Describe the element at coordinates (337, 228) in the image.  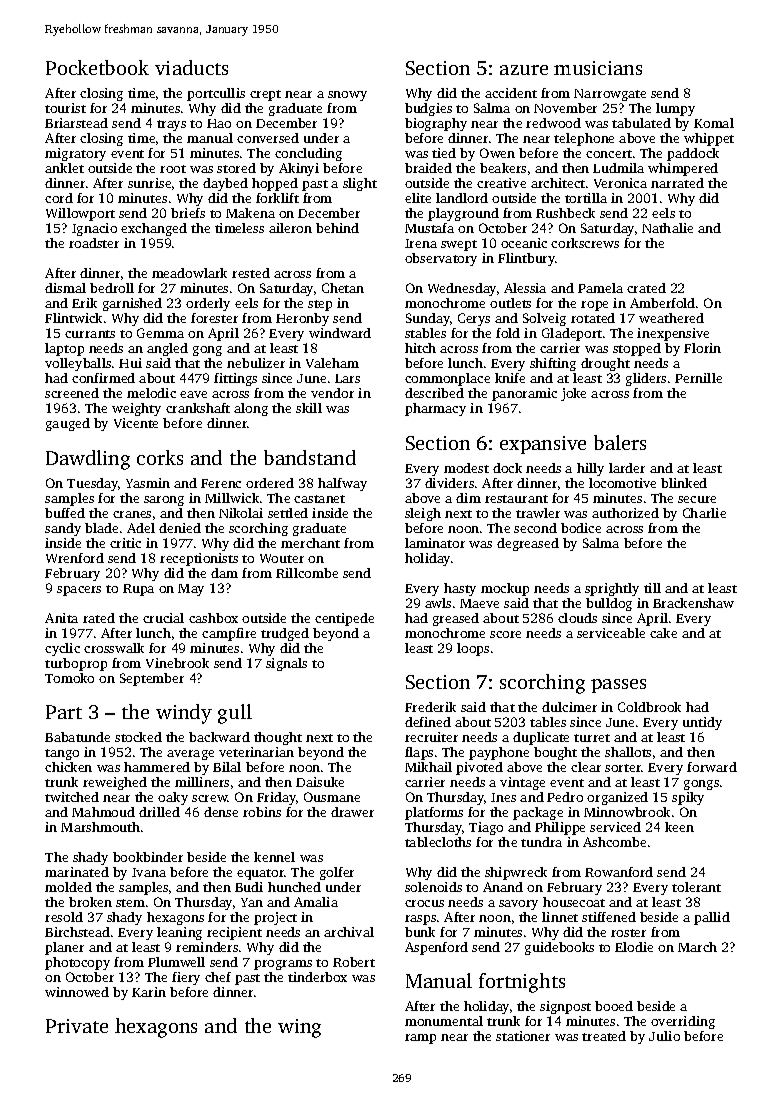
I see `behind` at that location.
